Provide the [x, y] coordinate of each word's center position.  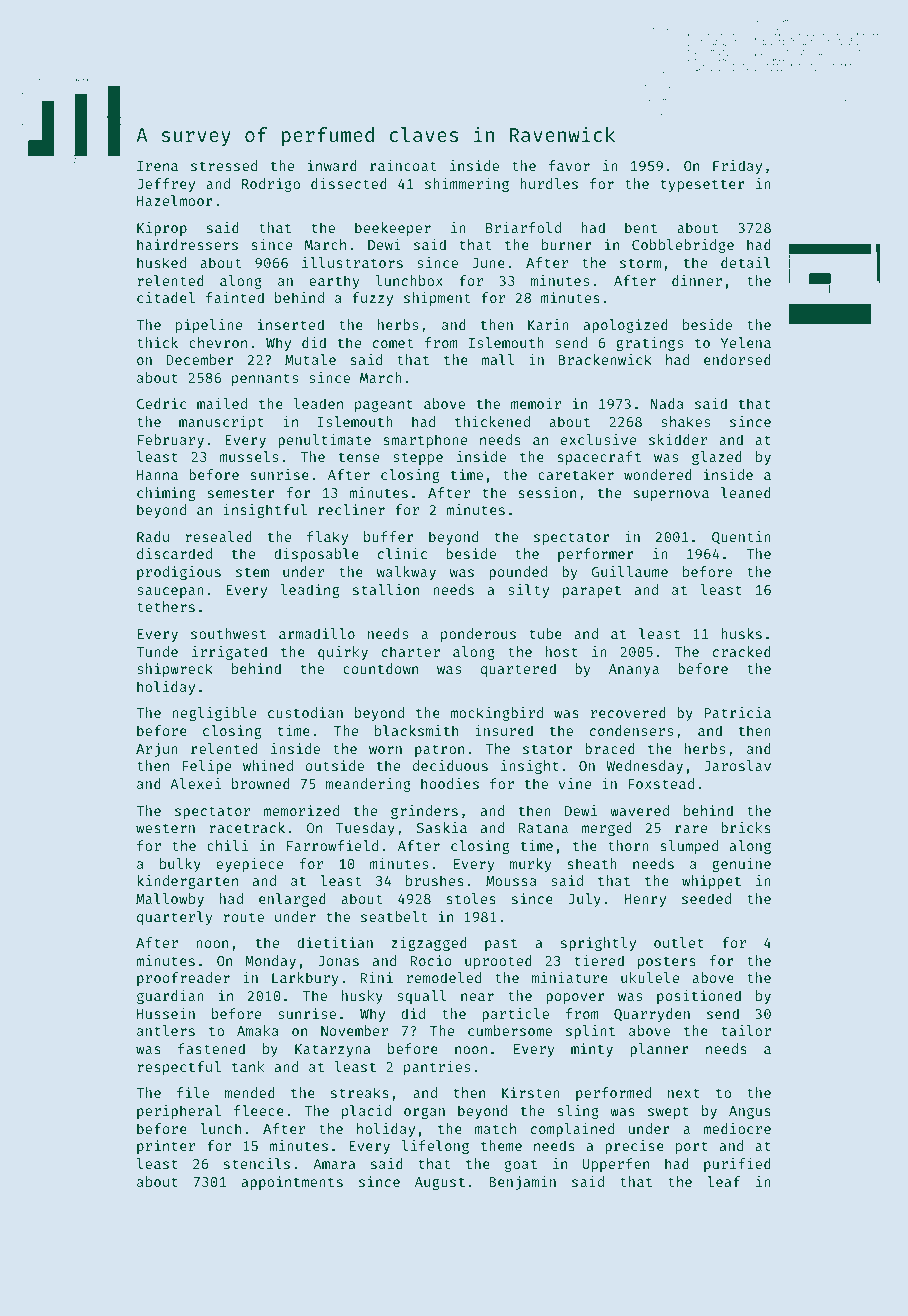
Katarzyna [332, 1050]
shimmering [467, 185]
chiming [166, 494]
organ [424, 1113]
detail [746, 262]
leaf [723, 1181]
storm [640, 263]
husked [161, 262]
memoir [536, 403]
